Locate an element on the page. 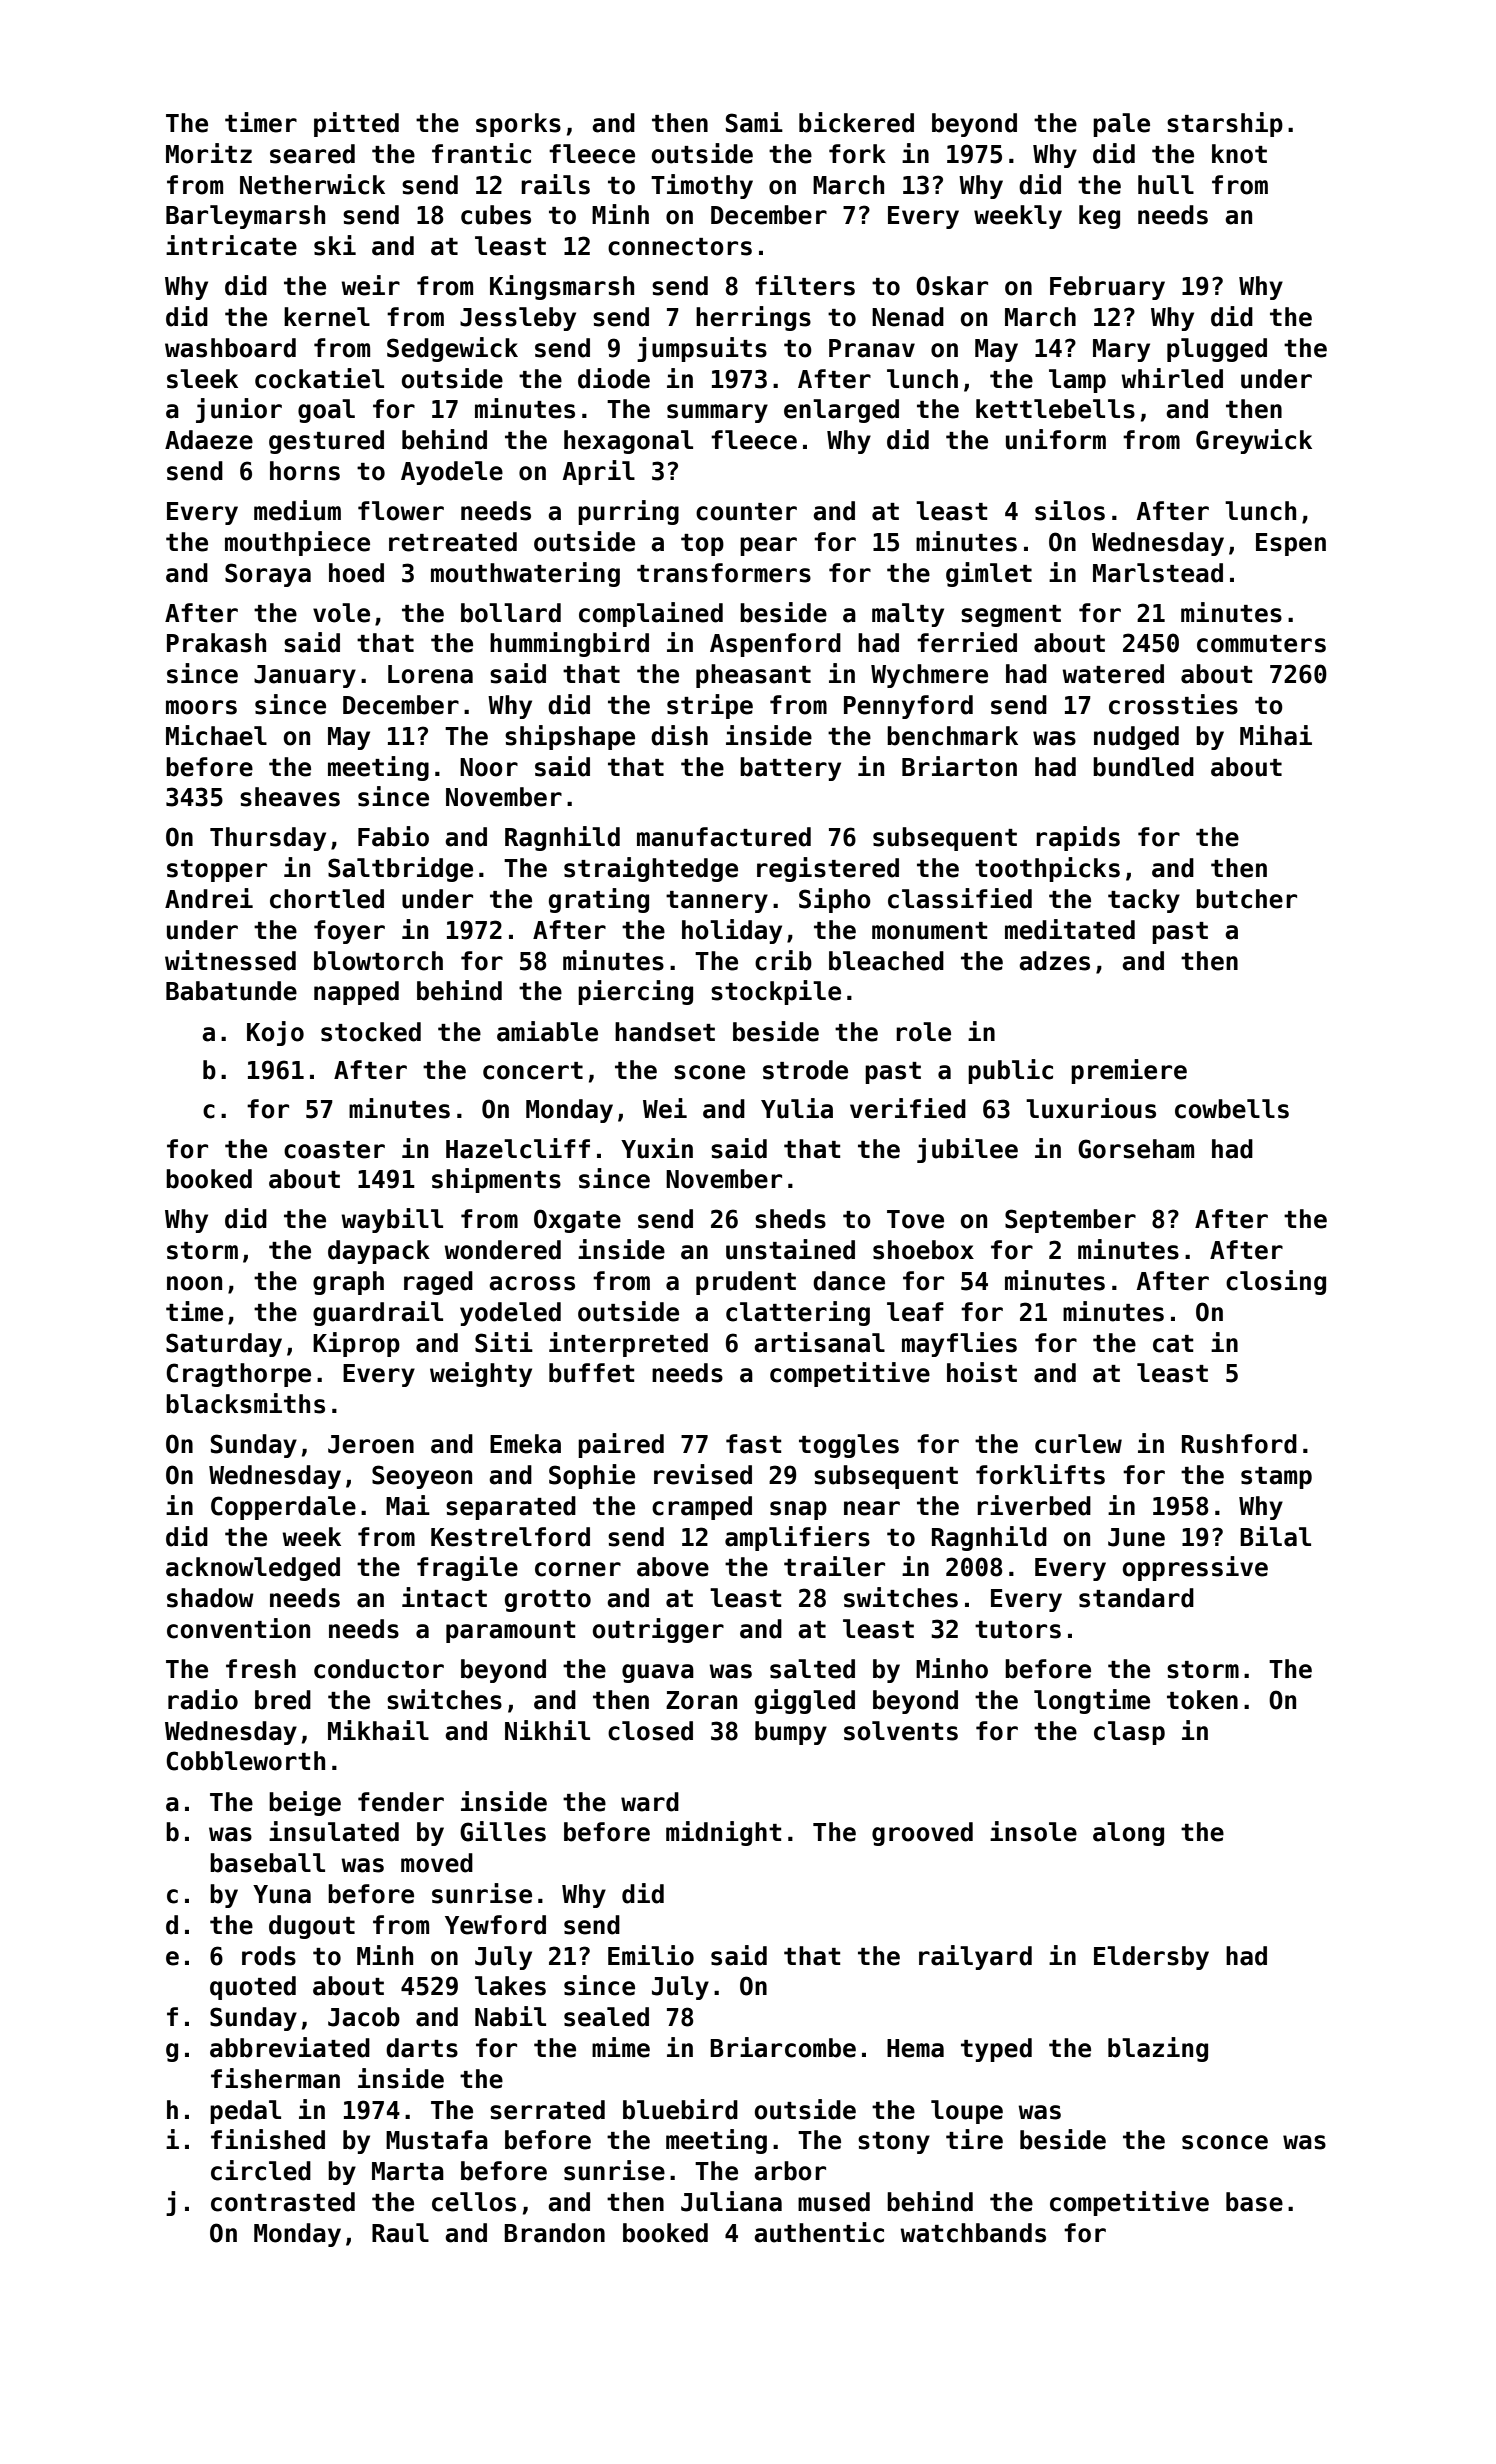 Image resolution: width=1496 pixels, height=2464 pixels. Eldersby is located at coordinates (1151, 1958).
